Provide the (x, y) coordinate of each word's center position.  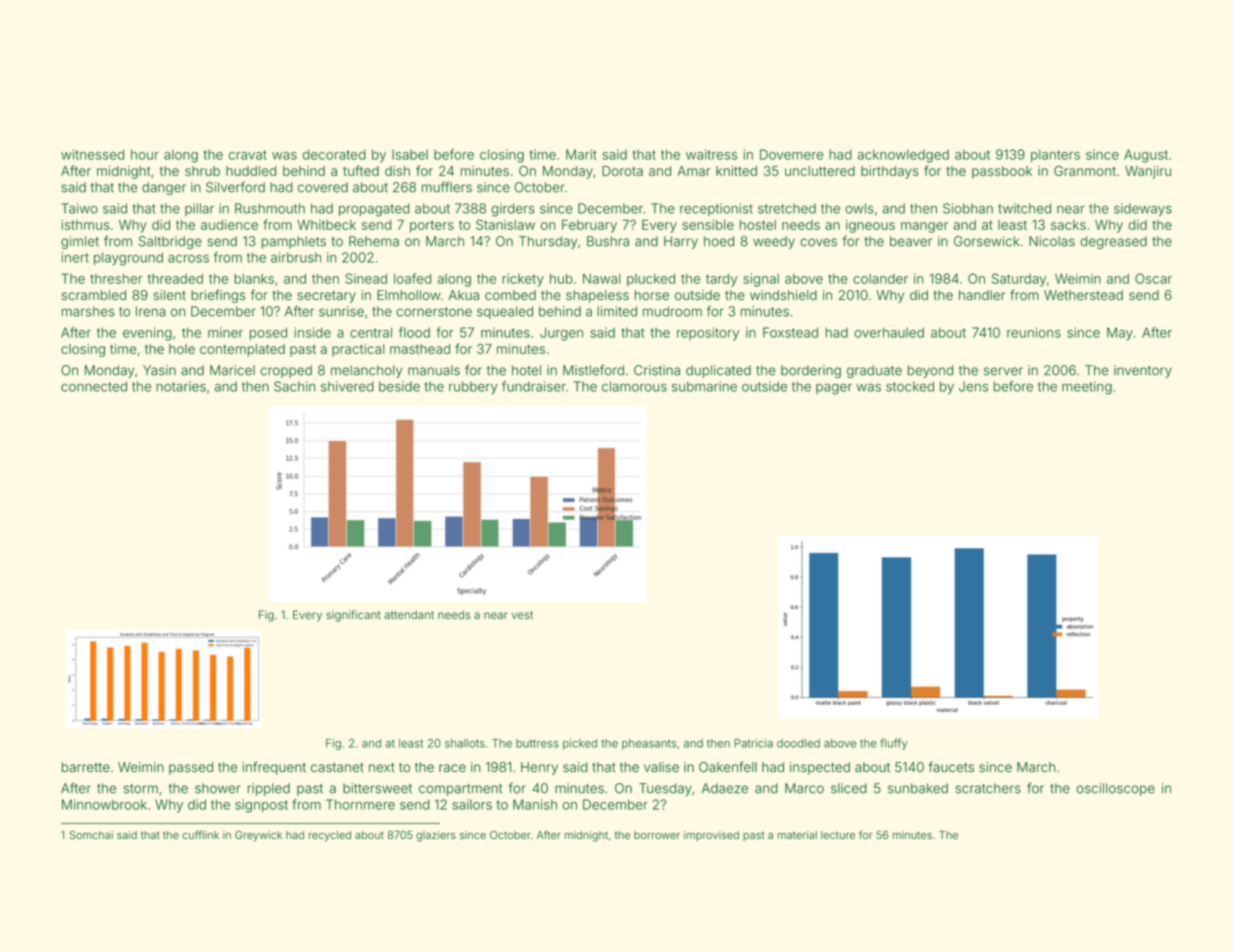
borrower (657, 835)
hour (145, 154)
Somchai (91, 834)
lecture (838, 835)
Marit (581, 154)
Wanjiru (1148, 172)
